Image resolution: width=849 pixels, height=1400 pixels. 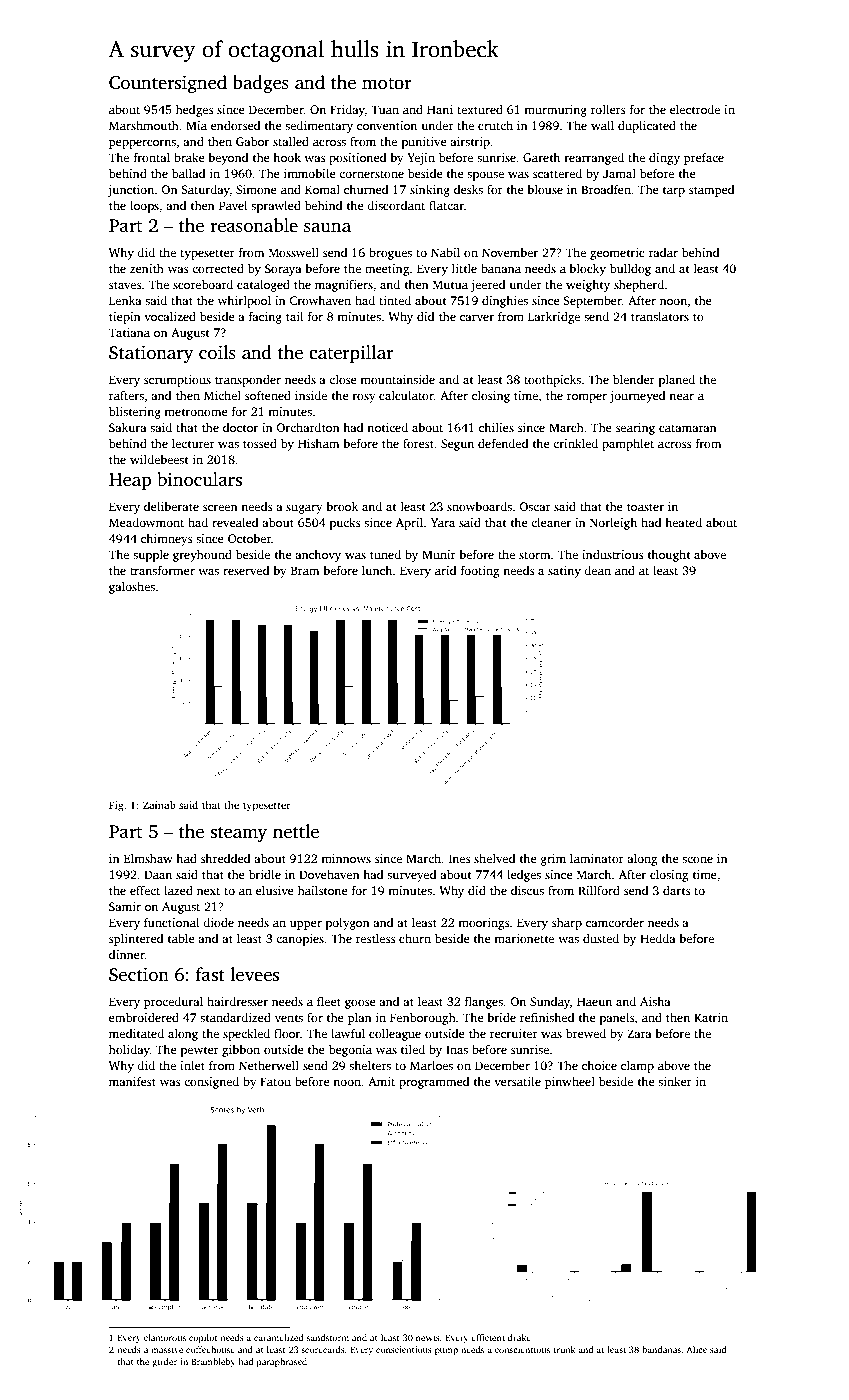 What do you see at coordinates (276, 207) in the image?
I see `sprawled` at bounding box center [276, 207].
